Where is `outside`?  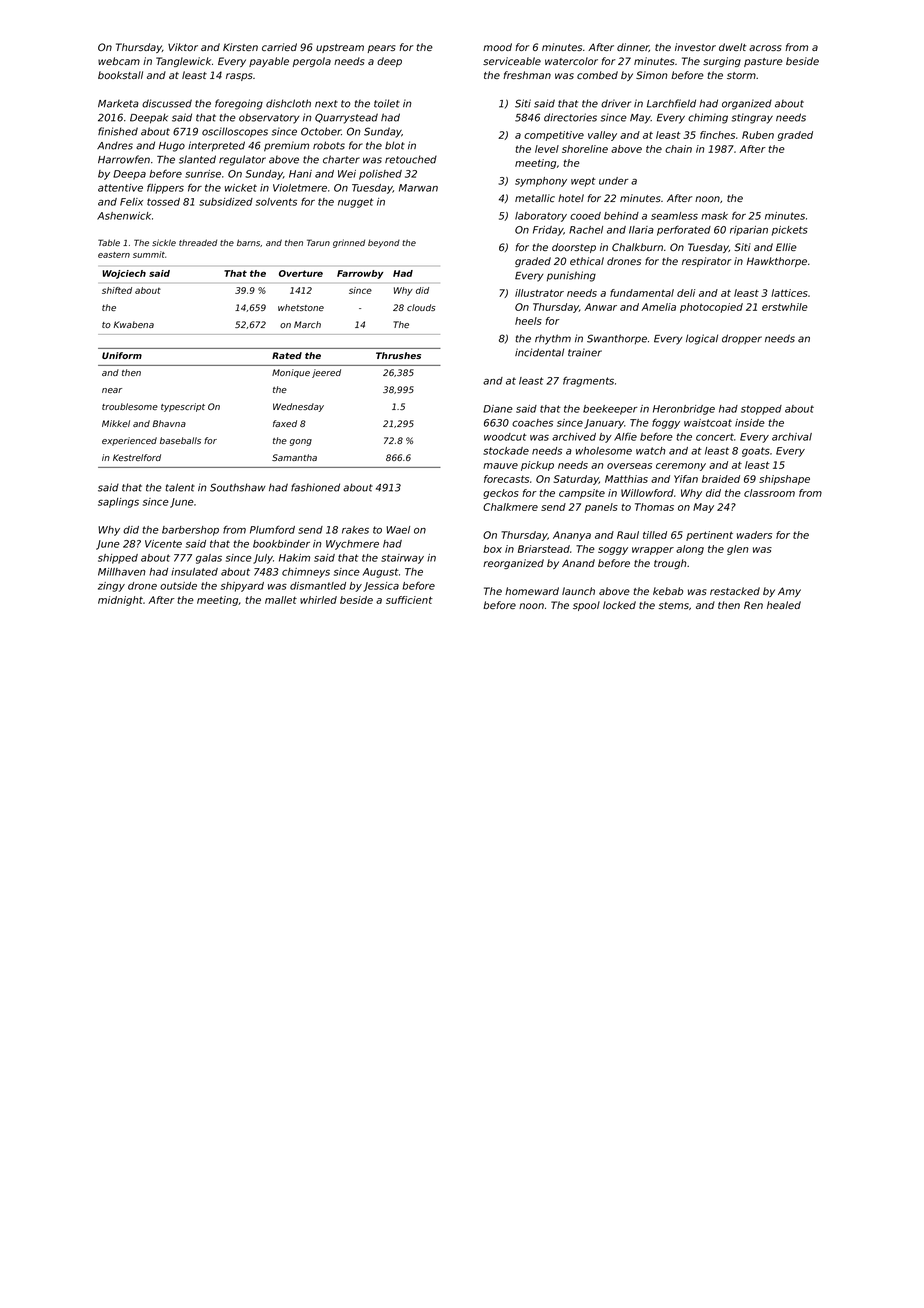 outside is located at coordinates (178, 586).
